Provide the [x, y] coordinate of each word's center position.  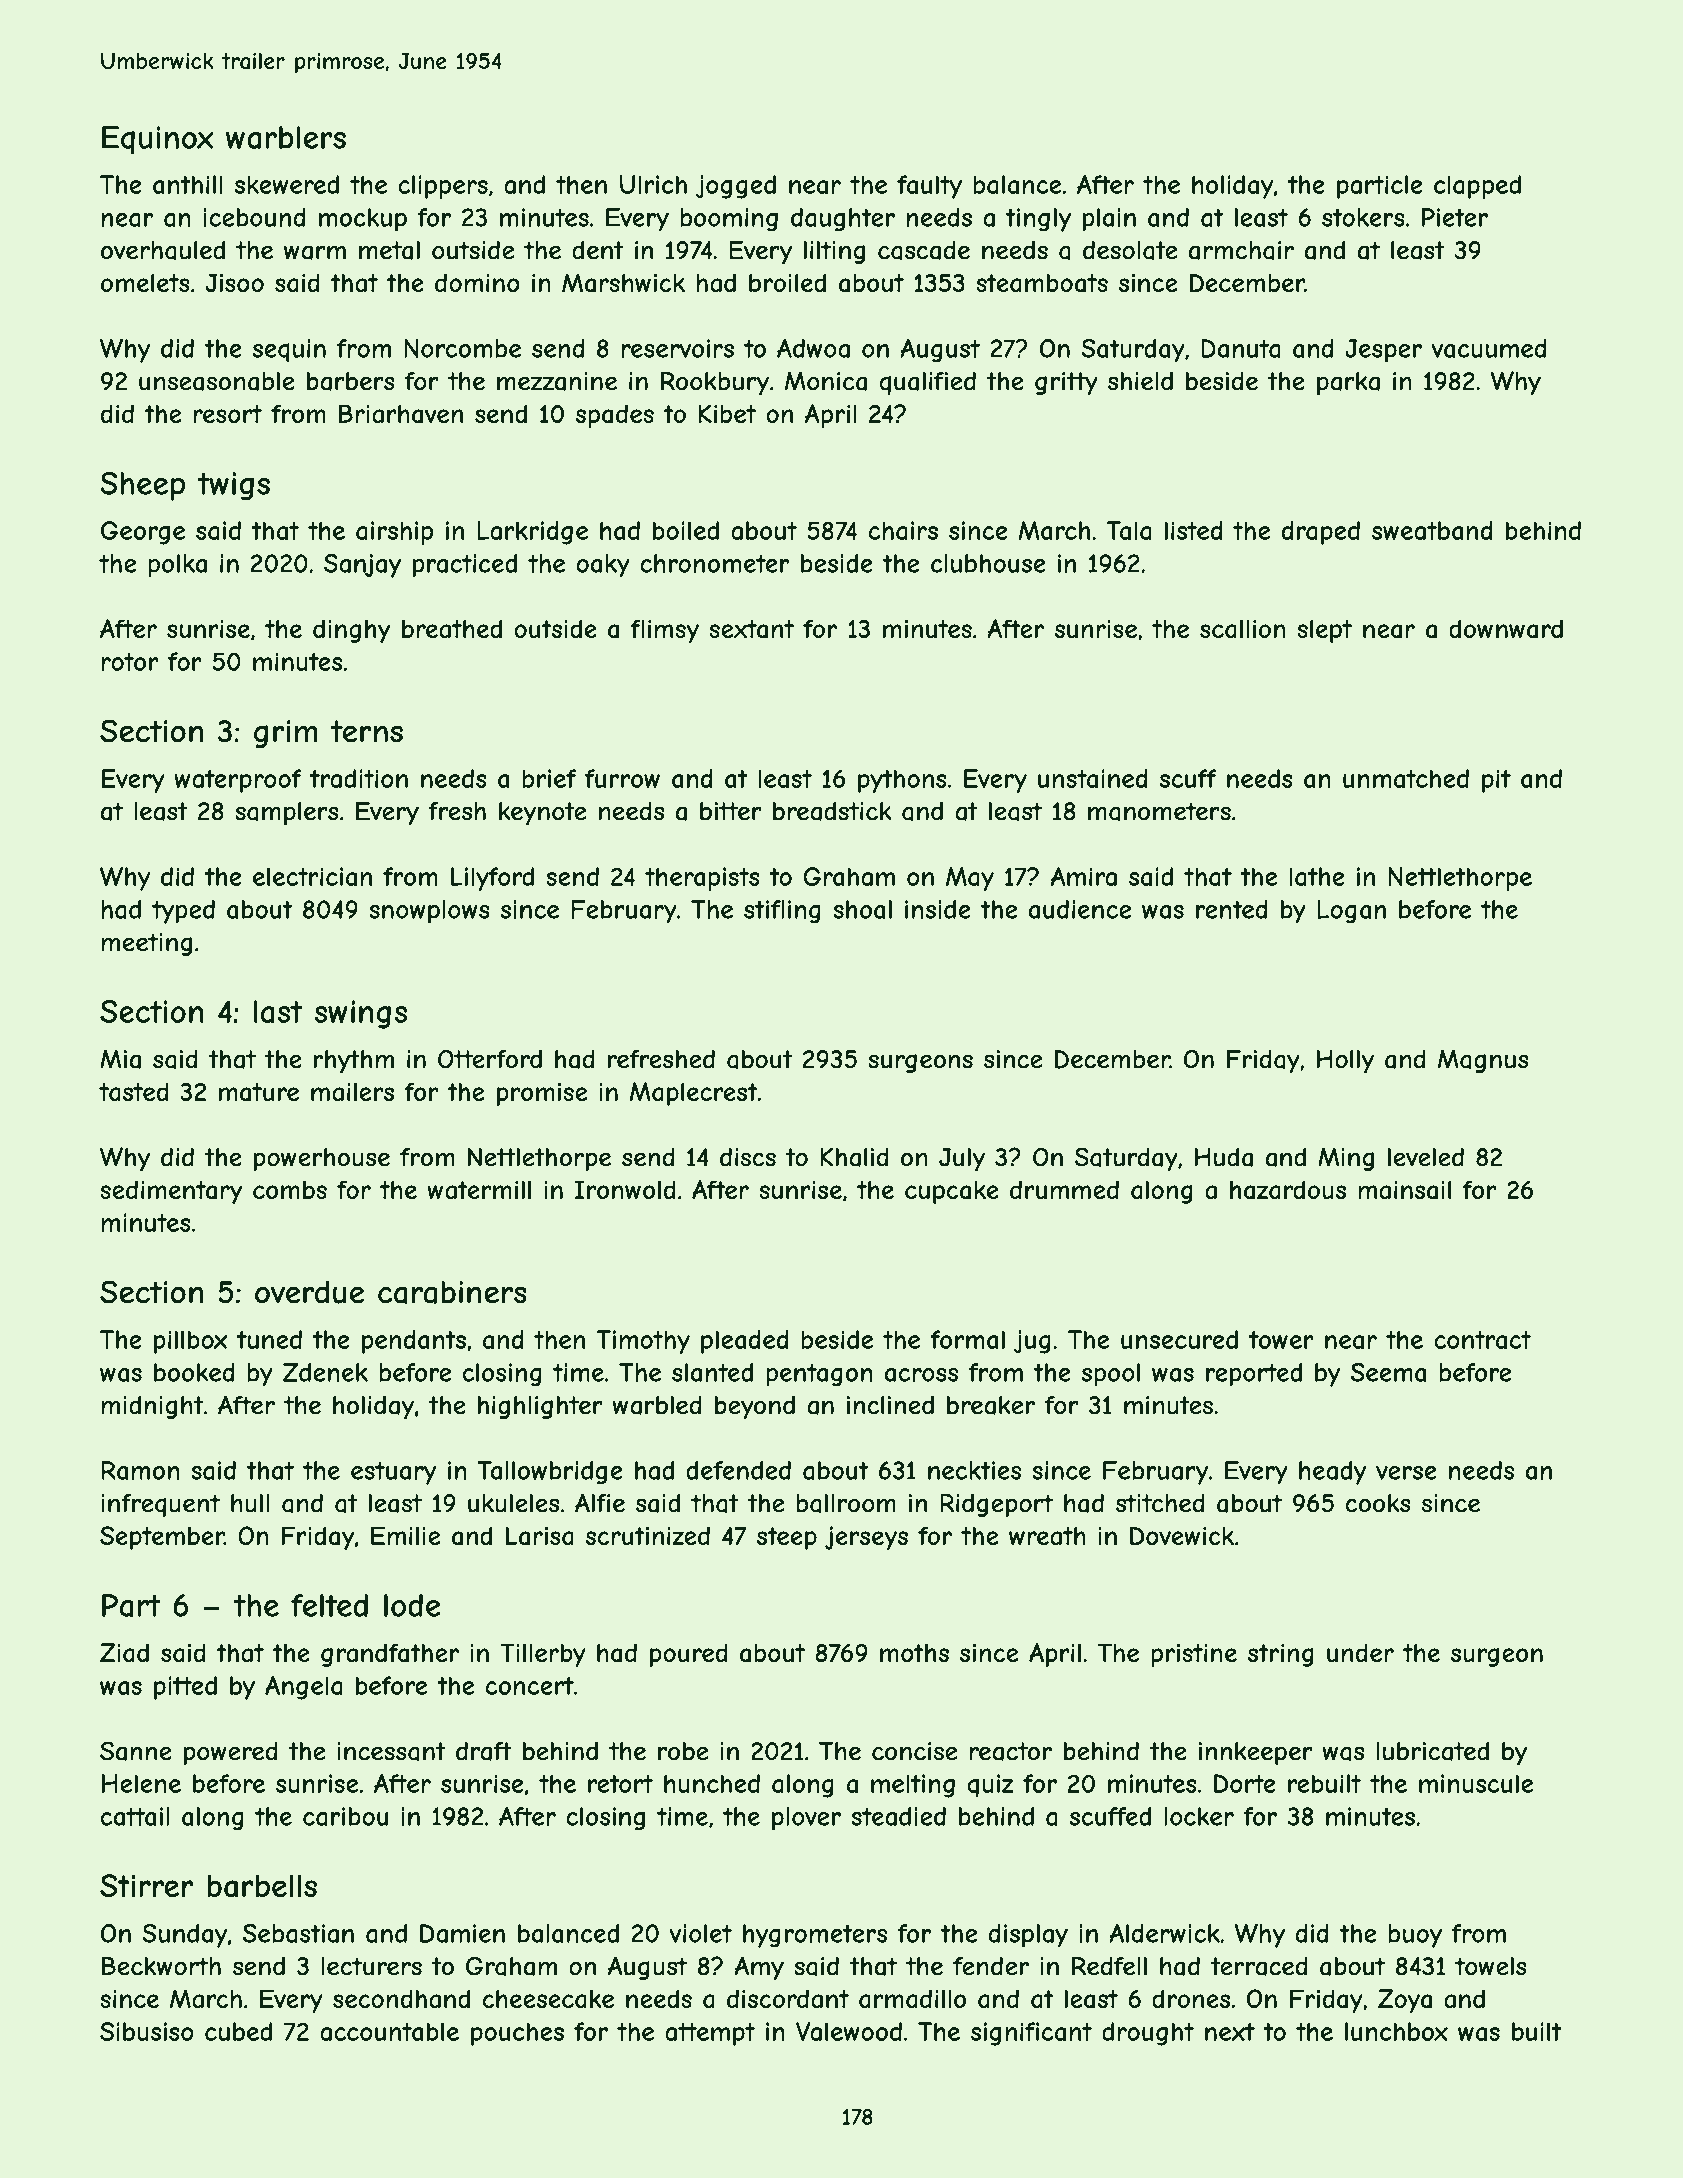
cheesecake [548, 1999]
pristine [1194, 1655]
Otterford [490, 1059]
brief [549, 778]
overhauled [163, 250]
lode [412, 1605]
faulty [929, 187]
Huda [1224, 1157]
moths [914, 1652]
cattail [135, 1816]
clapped [1477, 187]
